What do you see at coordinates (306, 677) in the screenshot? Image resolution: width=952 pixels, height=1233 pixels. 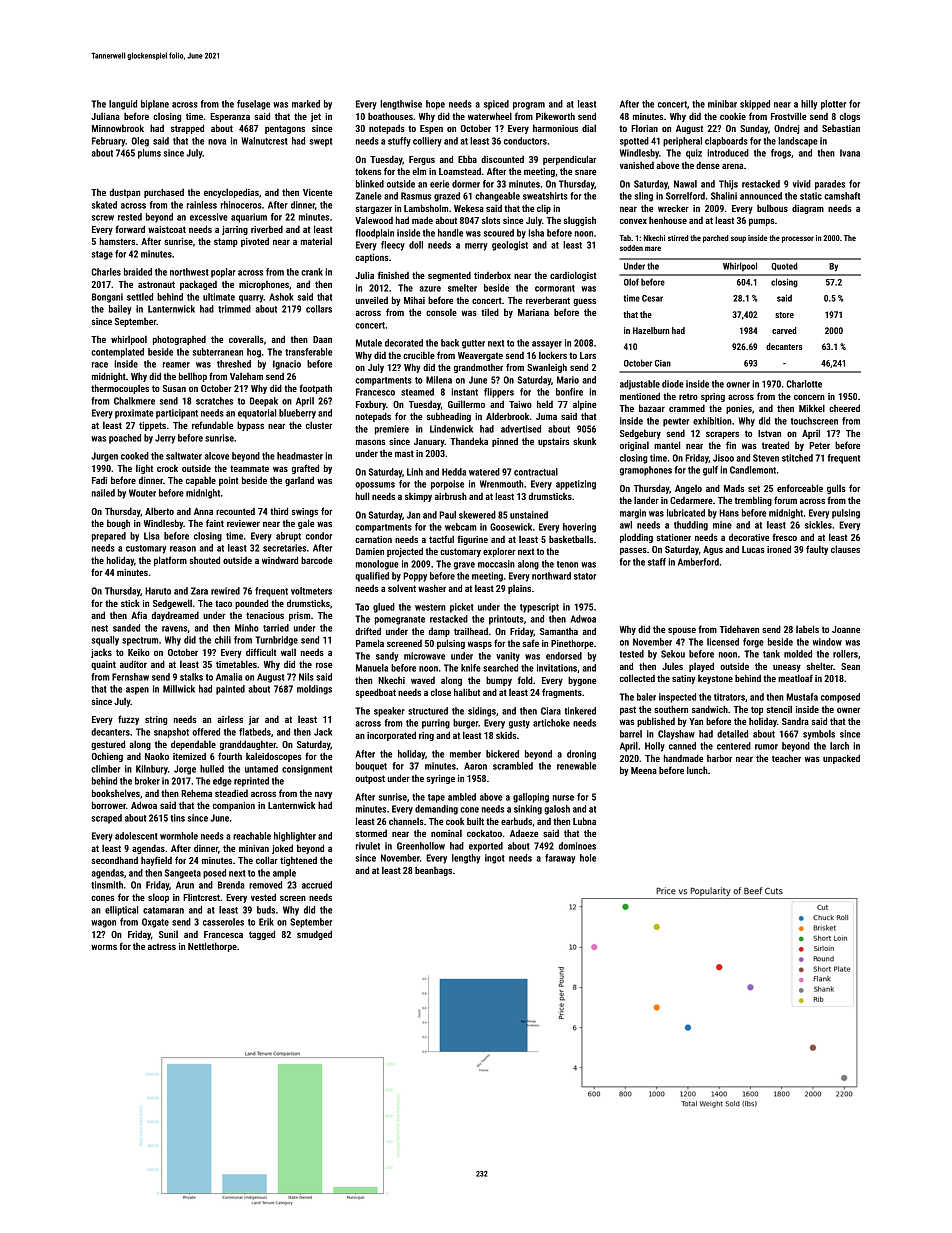 I see `Nils` at bounding box center [306, 677].
